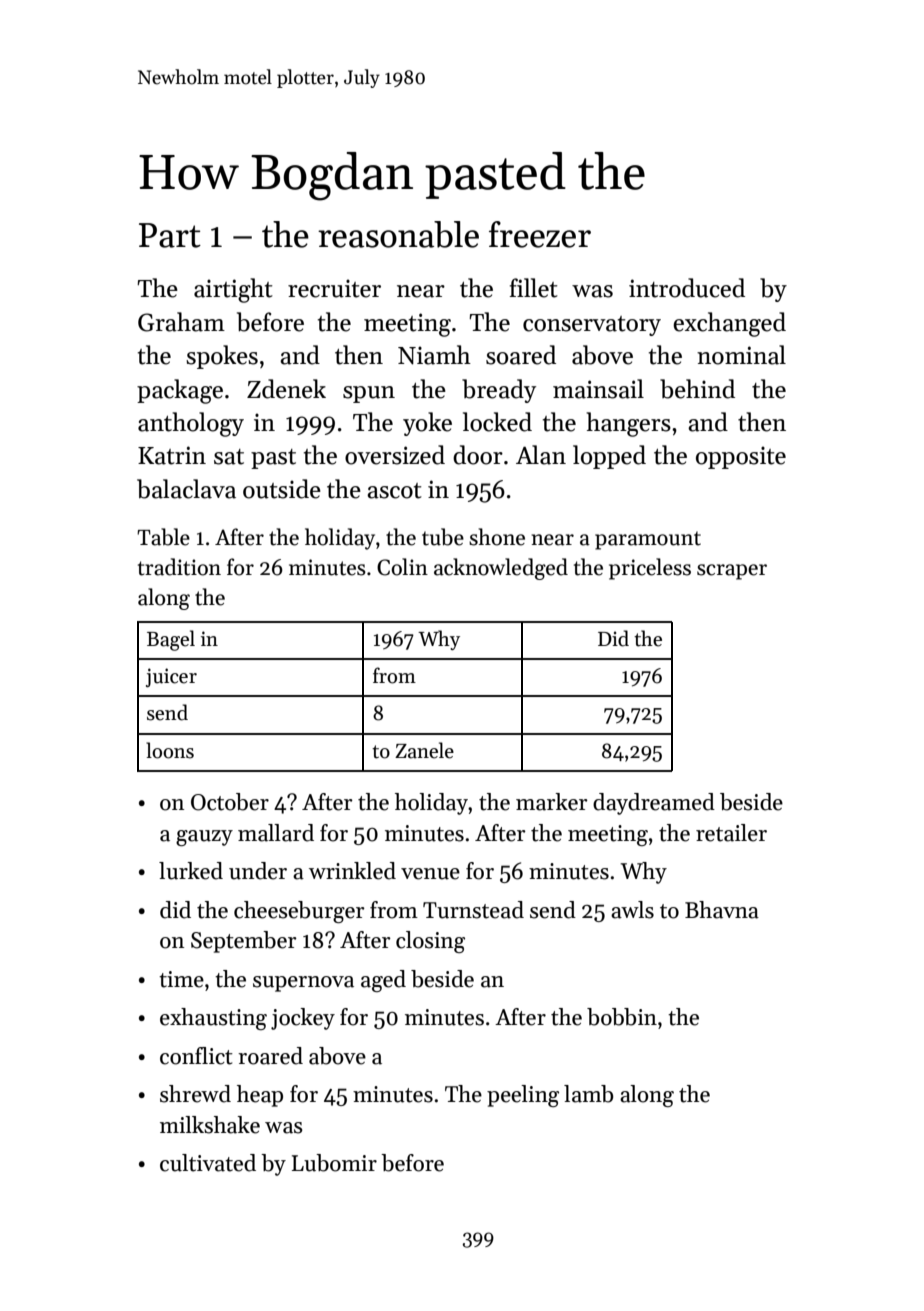 This screenshot has width=924, height=1311. What do you see at coordinates (383, 981) in the screenshot?
I see `aged` at bounding box center [383, 981].
